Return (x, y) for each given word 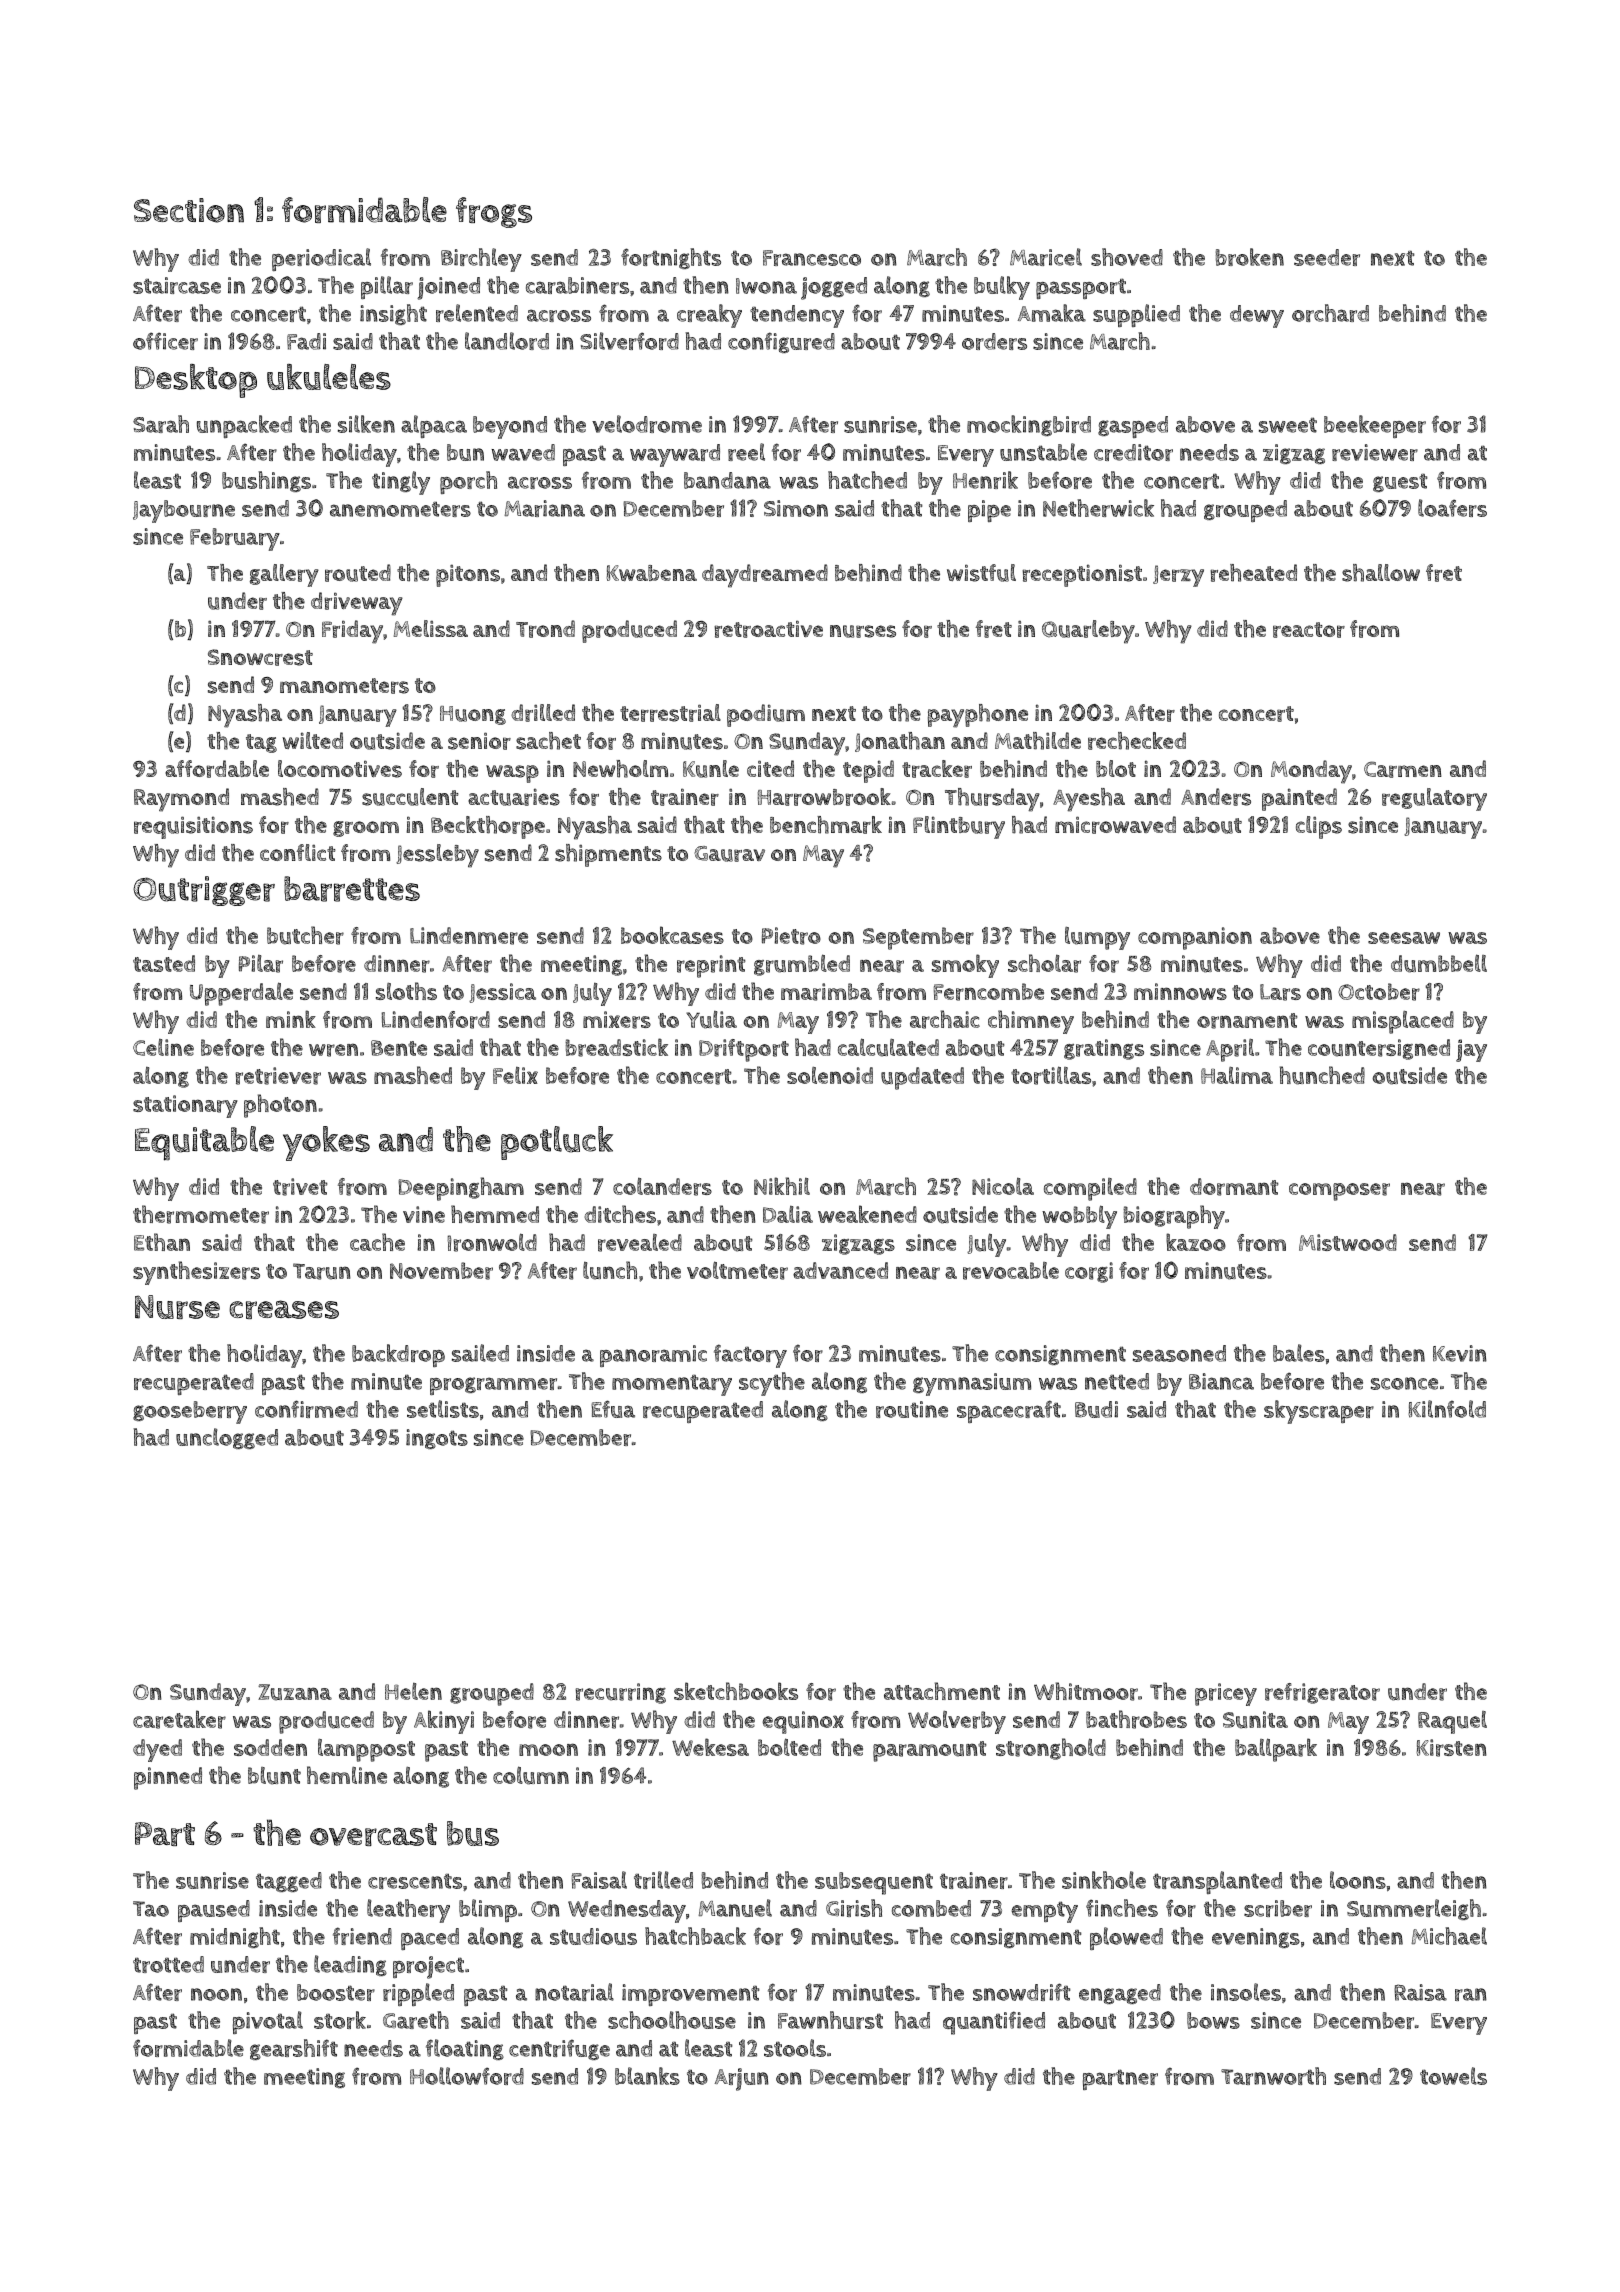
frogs (494, 212)
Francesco (812, 258)
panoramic (653, 1356)
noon (216, 1994)
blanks (647, 2076)
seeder (1327, 257)
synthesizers (196, 1273)
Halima (1237, 1075)
